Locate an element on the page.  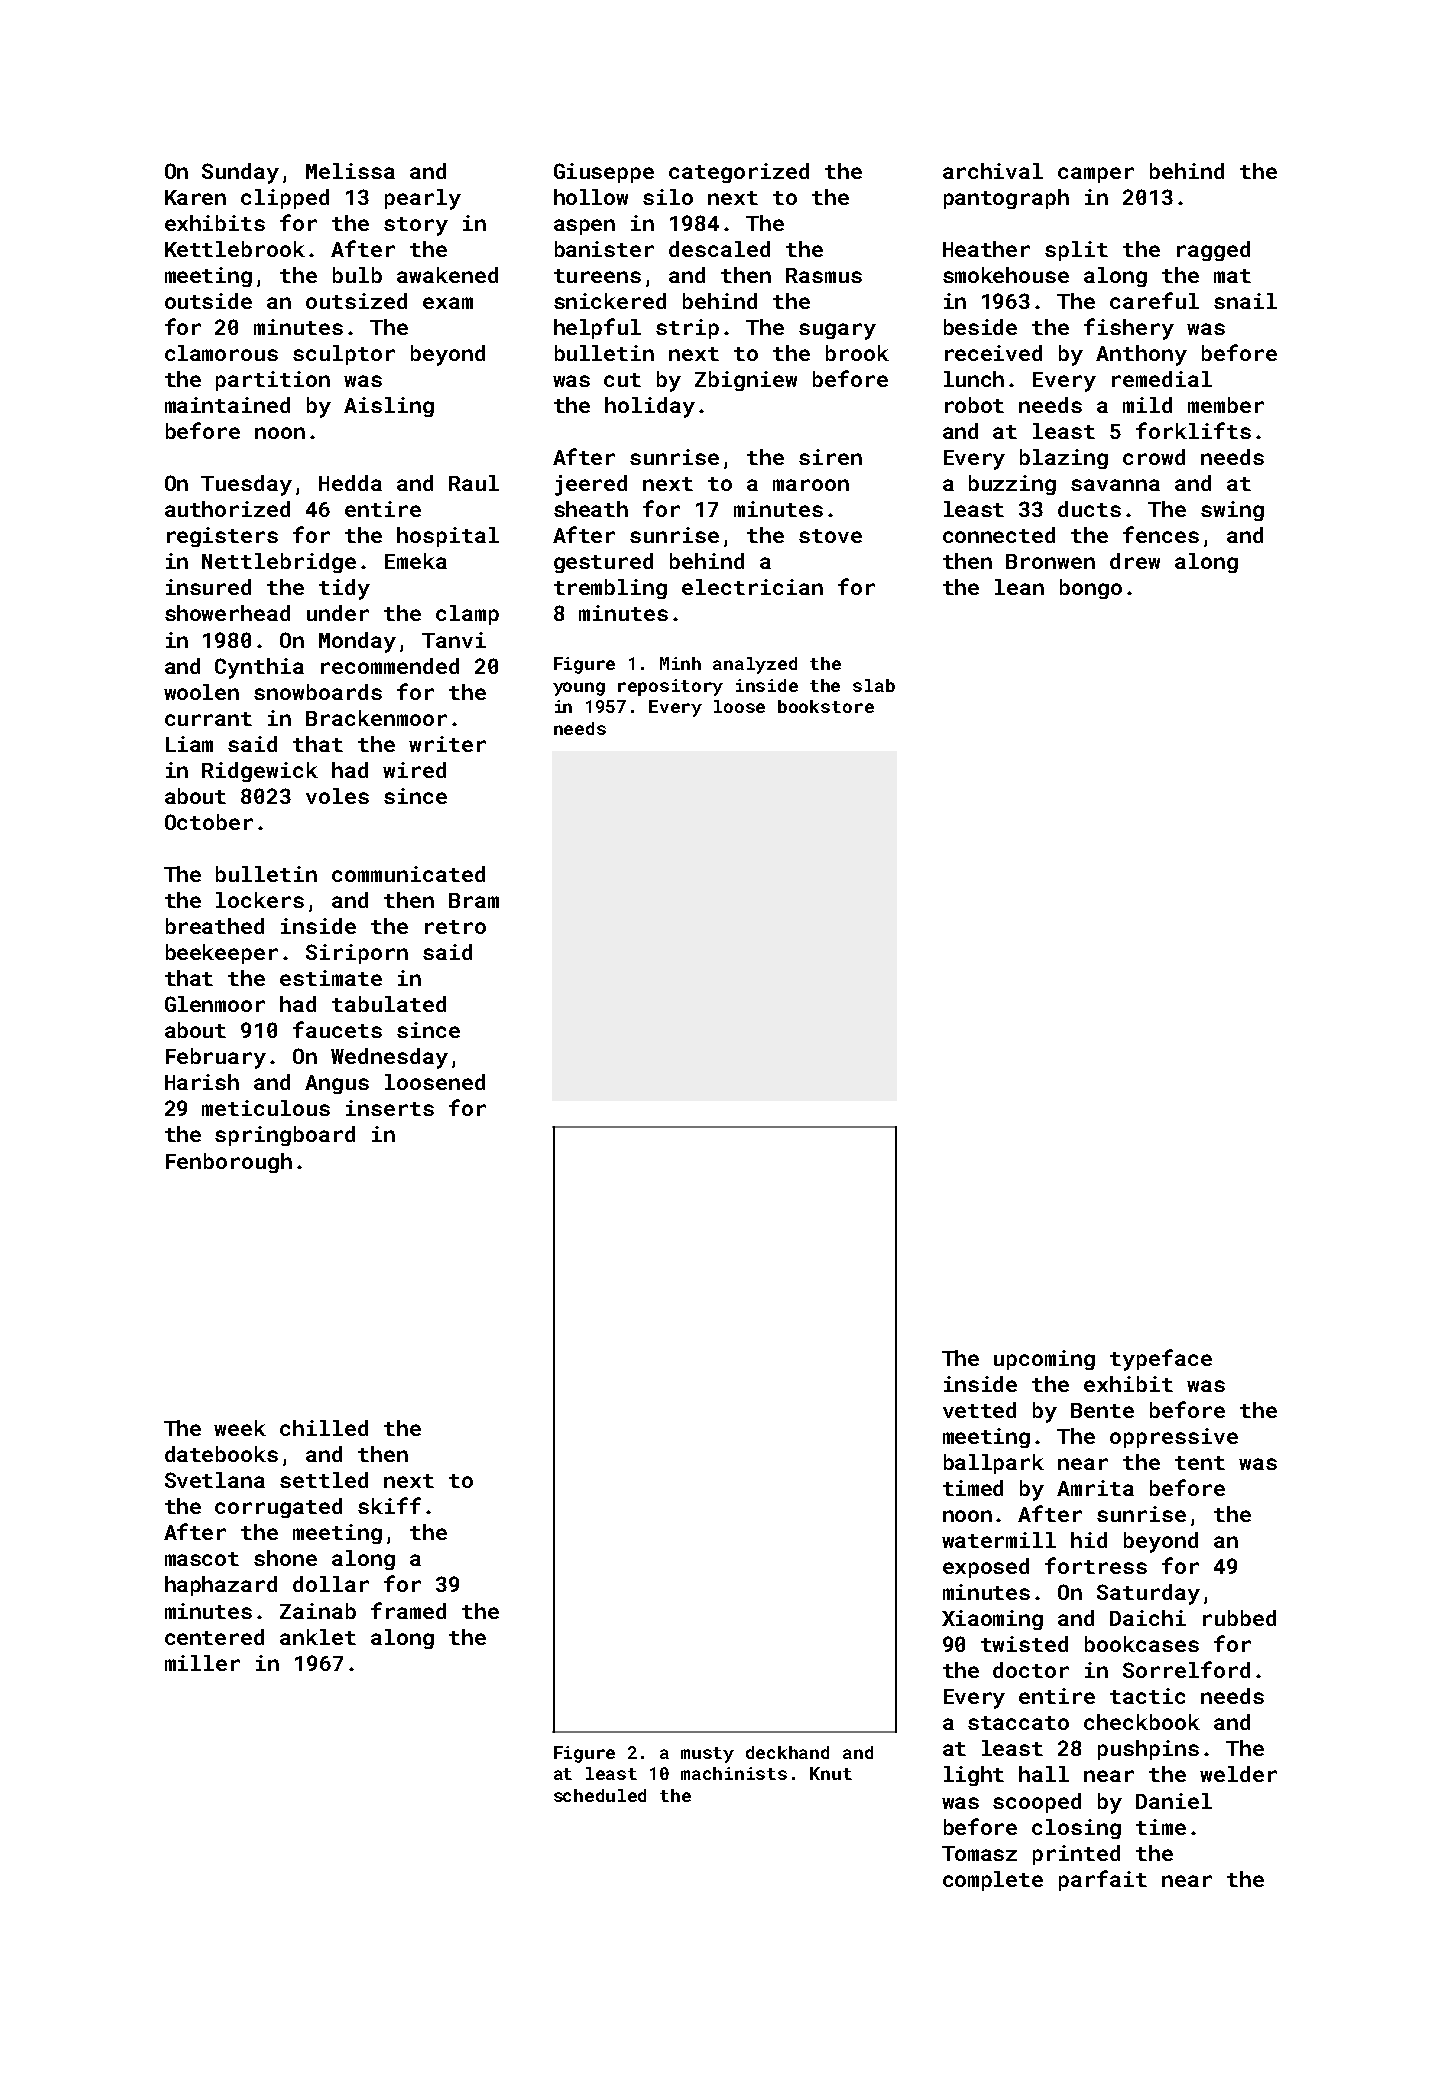
Sunday is located at coordinates (240, 173).
